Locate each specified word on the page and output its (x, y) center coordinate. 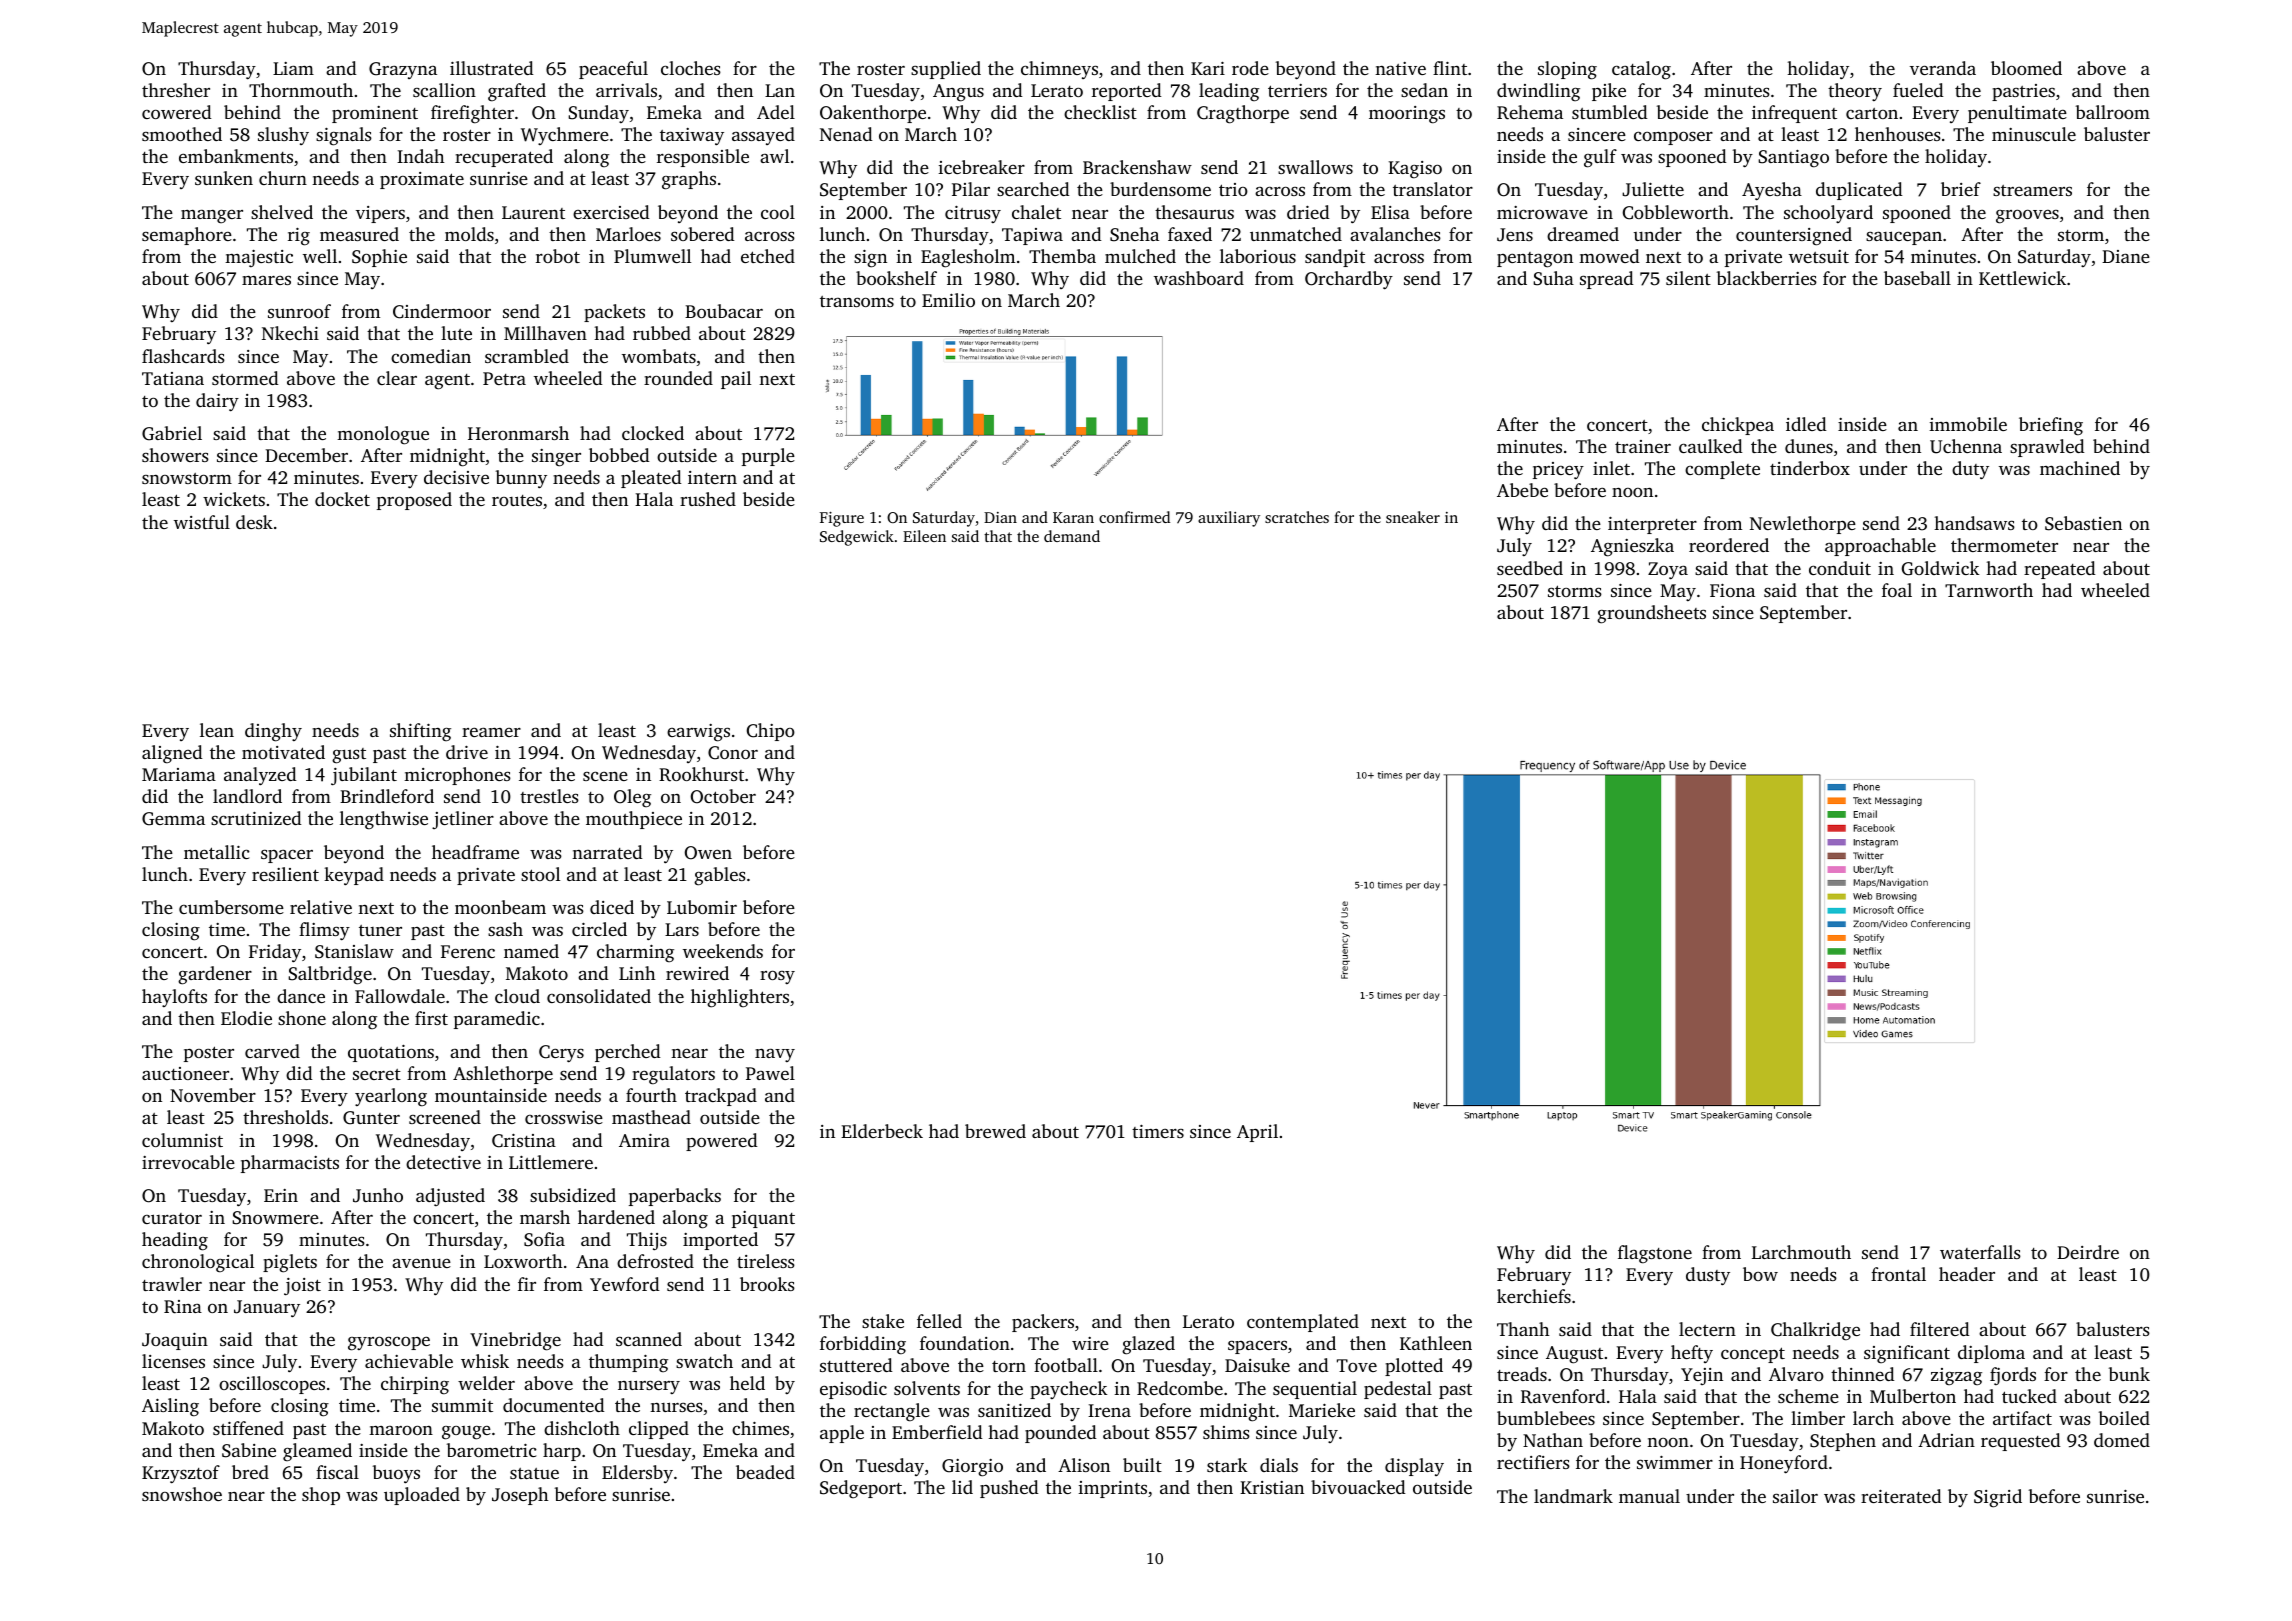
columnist (182, 1140)
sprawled (2047, 448)
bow (1760, 1274)
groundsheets (1651, 614)
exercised (611, 212)
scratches (1297, 517)
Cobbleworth (1676, 212)
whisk (485, 1361)
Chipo (771, 732)
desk (254, 522)
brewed (995, 1131)
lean (217, 730)
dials (1279, 1465)
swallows (1315, 167)
